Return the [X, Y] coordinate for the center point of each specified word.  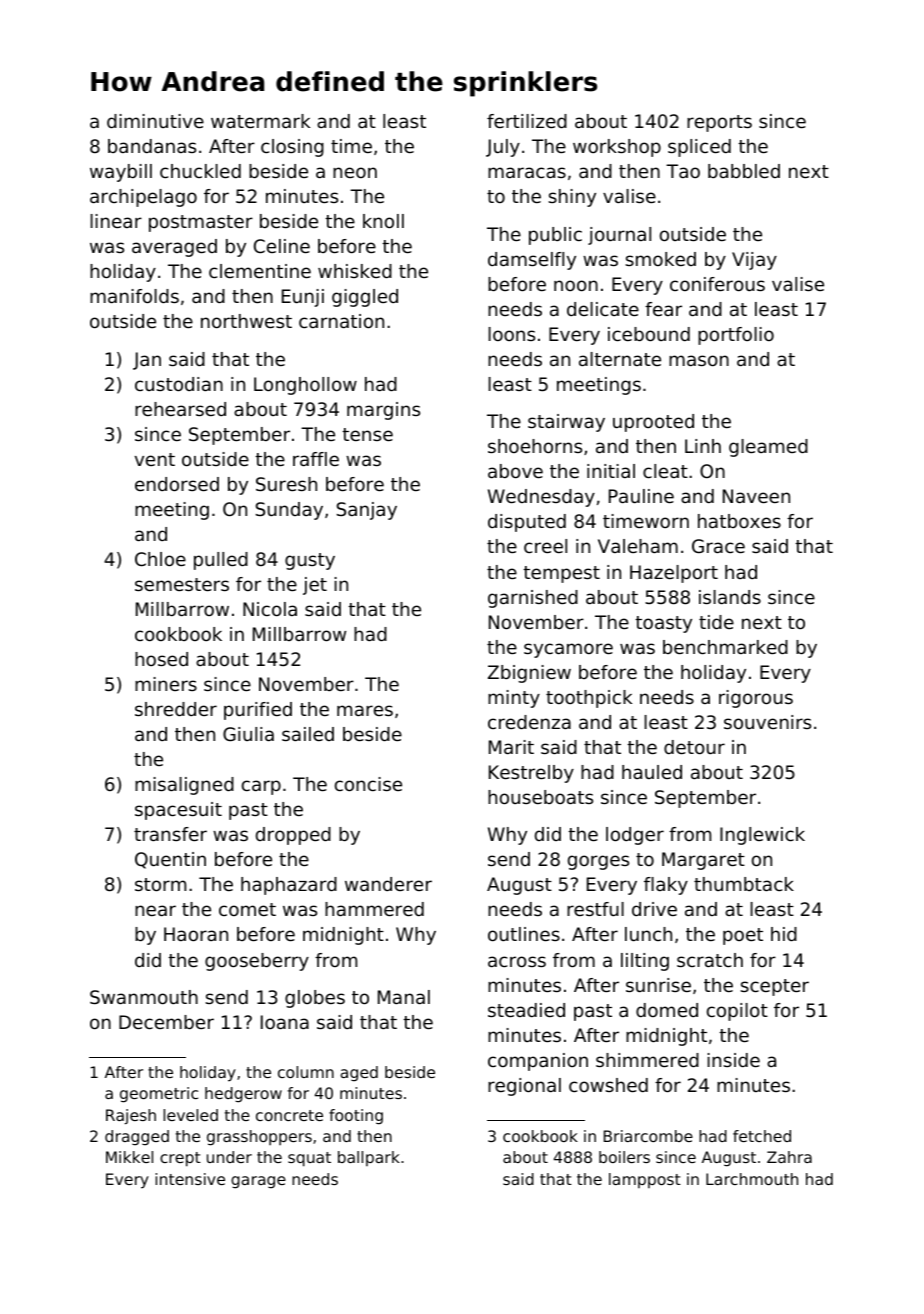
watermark [260, 121]
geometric [159, 1095]
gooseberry [257, 962]
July [503, 148]
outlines [524, 934]
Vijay [754, 261]
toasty [663, 624]
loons [511, 334]
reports [719, 123]
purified [258, 711]
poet [743, 936]
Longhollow [305, 386]
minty [514, 699]
